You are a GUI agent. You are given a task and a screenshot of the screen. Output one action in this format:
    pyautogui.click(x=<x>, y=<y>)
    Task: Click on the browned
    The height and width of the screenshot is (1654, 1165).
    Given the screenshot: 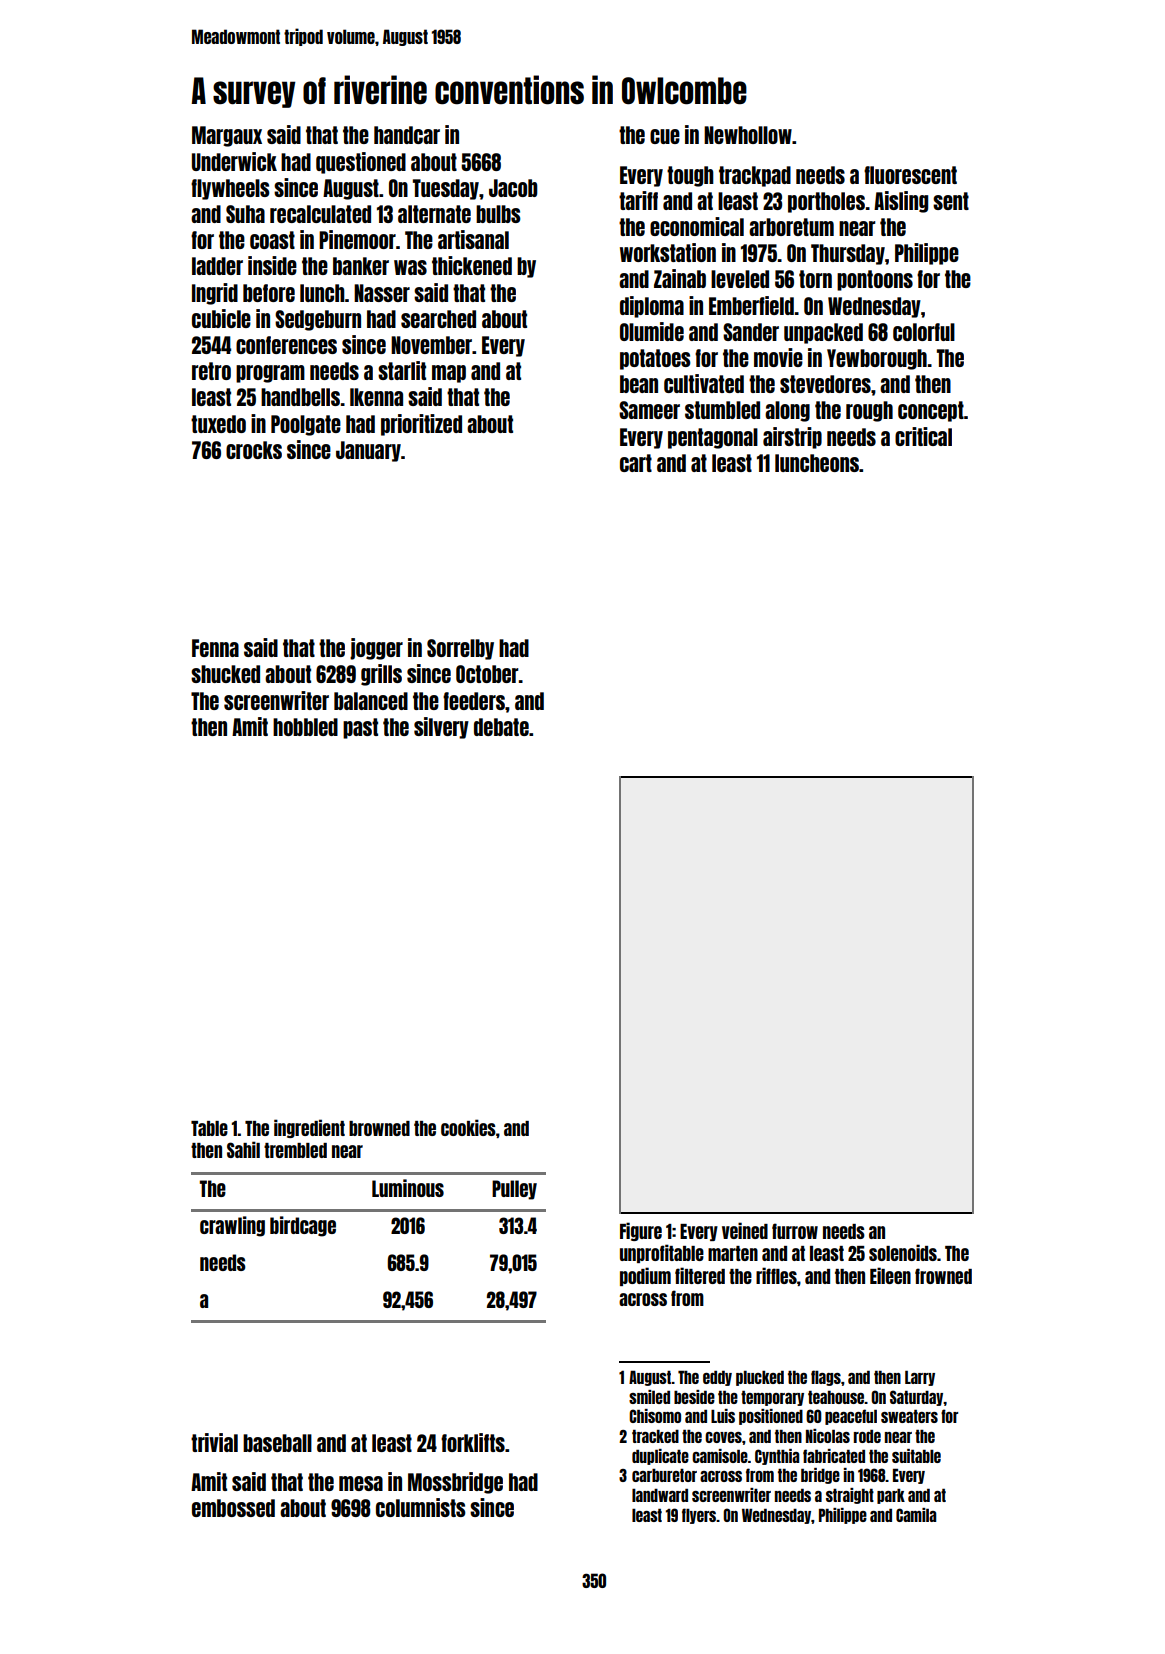 What is the action you would take?
    pyautogui.click(x=379, y=1128)
